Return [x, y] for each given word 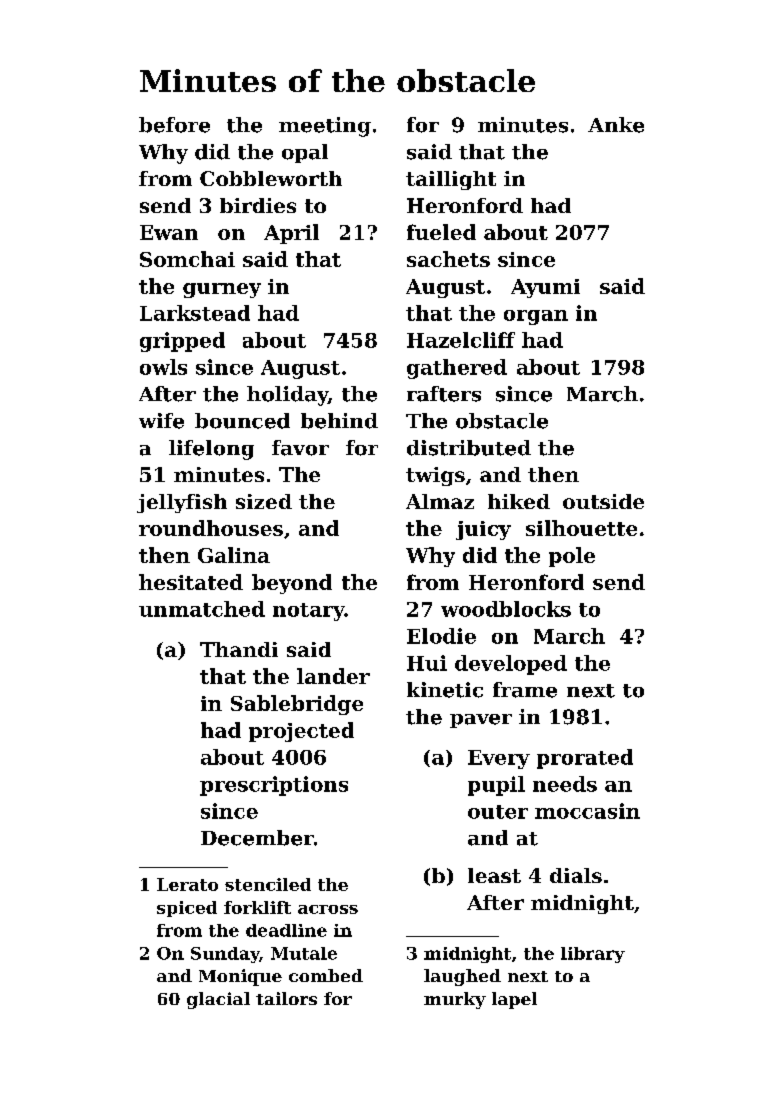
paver [481, 721]
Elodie [441, 636]
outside [603, 501]
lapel [514, 1000]
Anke [616, 125]
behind [339, 421]
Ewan [169, 232]
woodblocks [506, 609]
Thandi [239, 649]
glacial [218, 1000]
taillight [451, 180]
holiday [287, 396]
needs [565, 784]
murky [455, 1000]
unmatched [202, 609]
